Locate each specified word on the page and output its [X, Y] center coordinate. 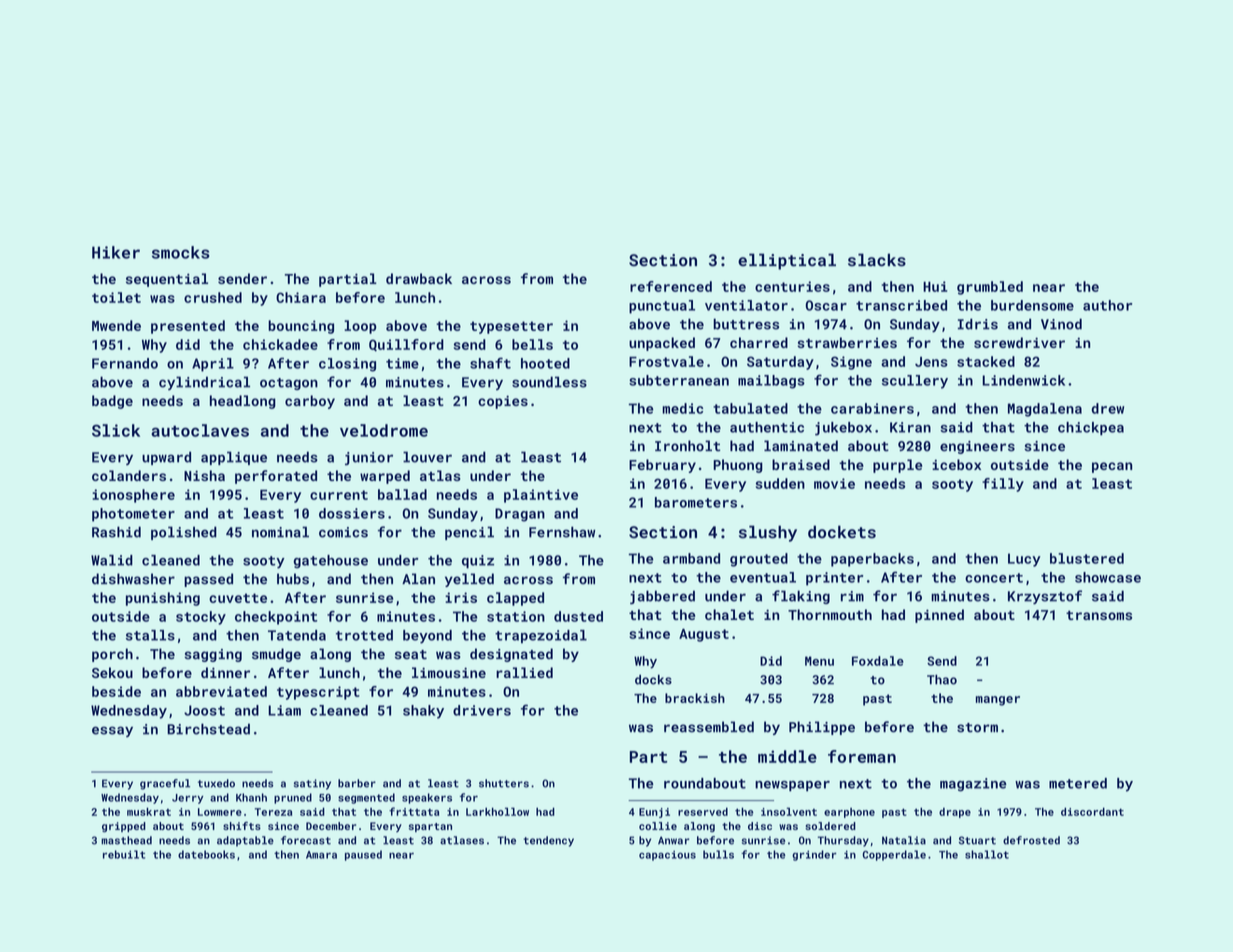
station [516, 616]
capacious [667, 855]
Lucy [1024, 560]
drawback [419, 278]
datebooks [206, 854]
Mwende [116, 325]
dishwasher [133, 579]
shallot [987, 854]
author [1107, 305]
